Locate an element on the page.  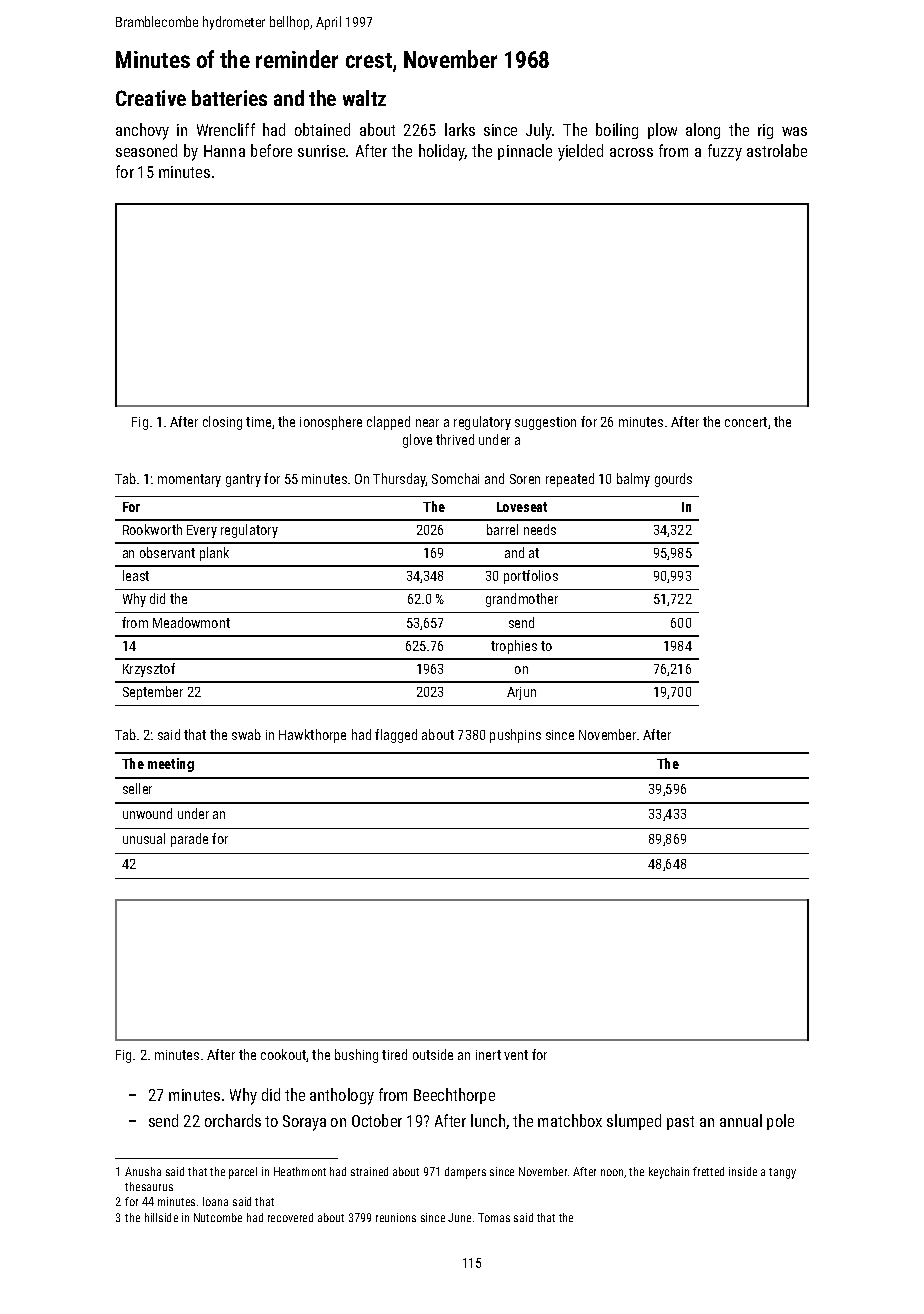
waltz is located at coordinates (364, 98).
